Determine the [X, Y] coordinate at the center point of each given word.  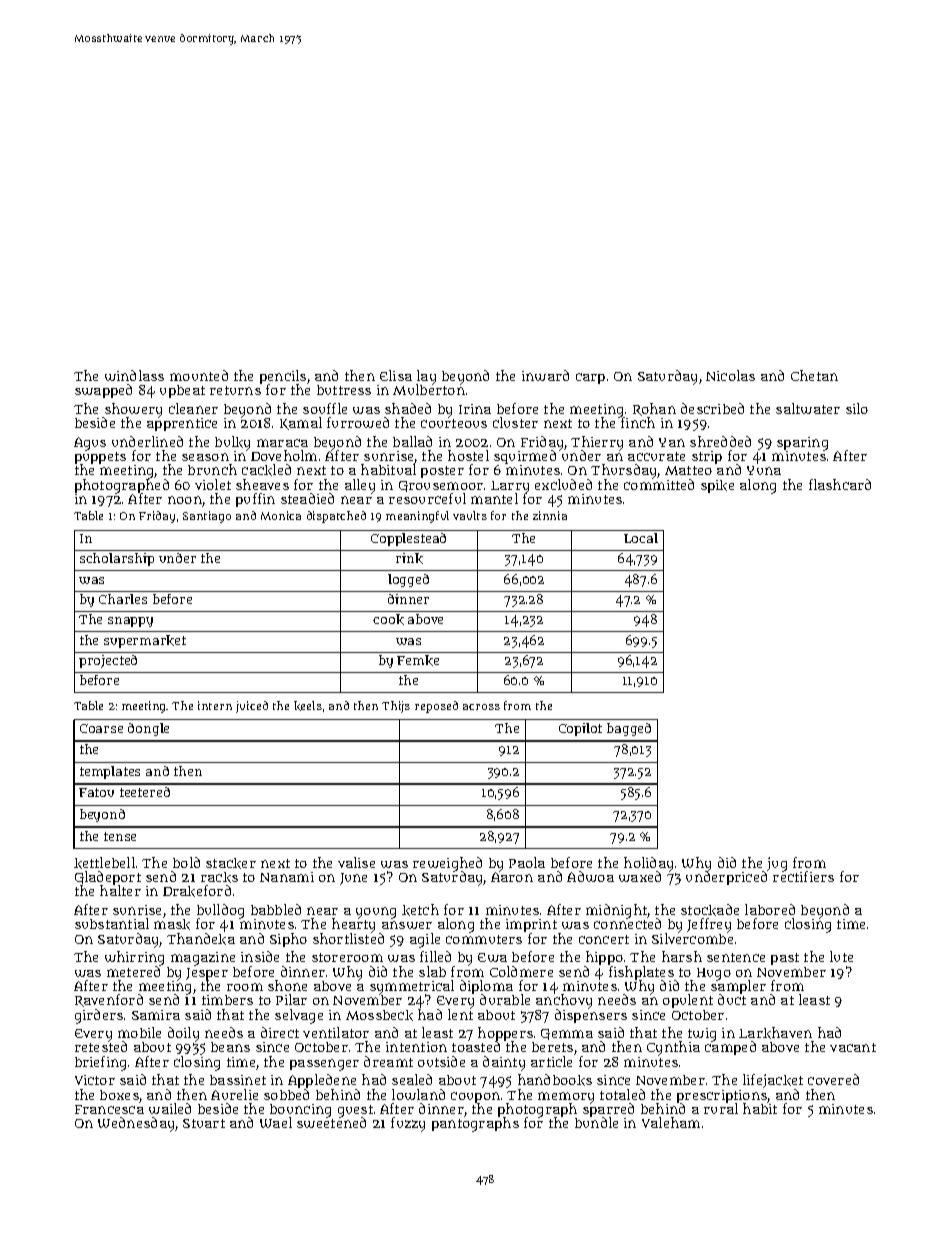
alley [360, 486]
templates [110, 772]
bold [186, 862]
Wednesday [137, 1124]
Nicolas [730, 375]
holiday [648, 864]
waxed [640, 876]
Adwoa [590, 876]
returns [235, 390]
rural [721, 1109]
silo [857, 408]
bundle [596, 1123]
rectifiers [803, 877]
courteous [454, 423]
